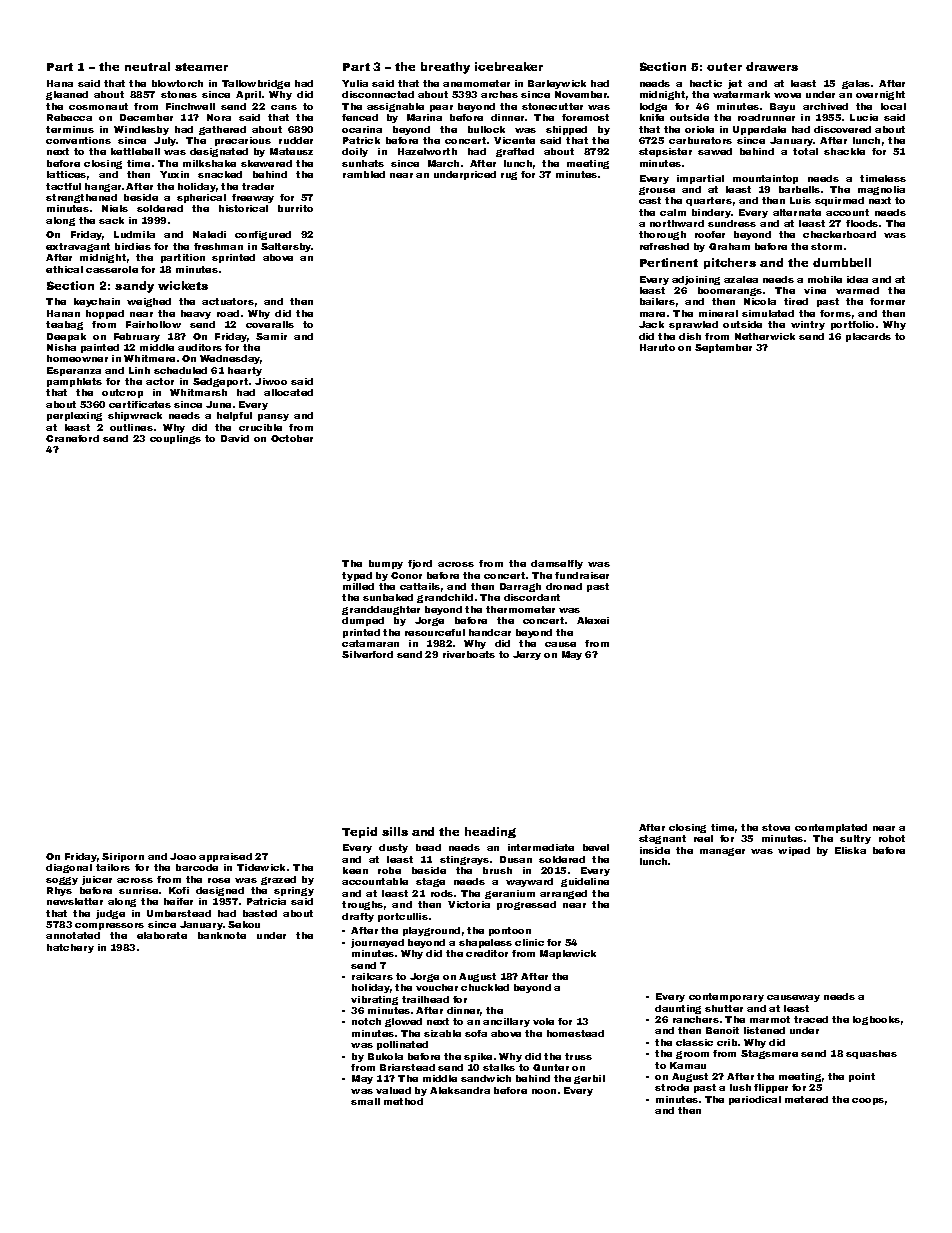 The height and width of the image is (1233, 952). Describe the element at coordinates (256, 84) in the image. I see `Tallowbridge` at that location.
